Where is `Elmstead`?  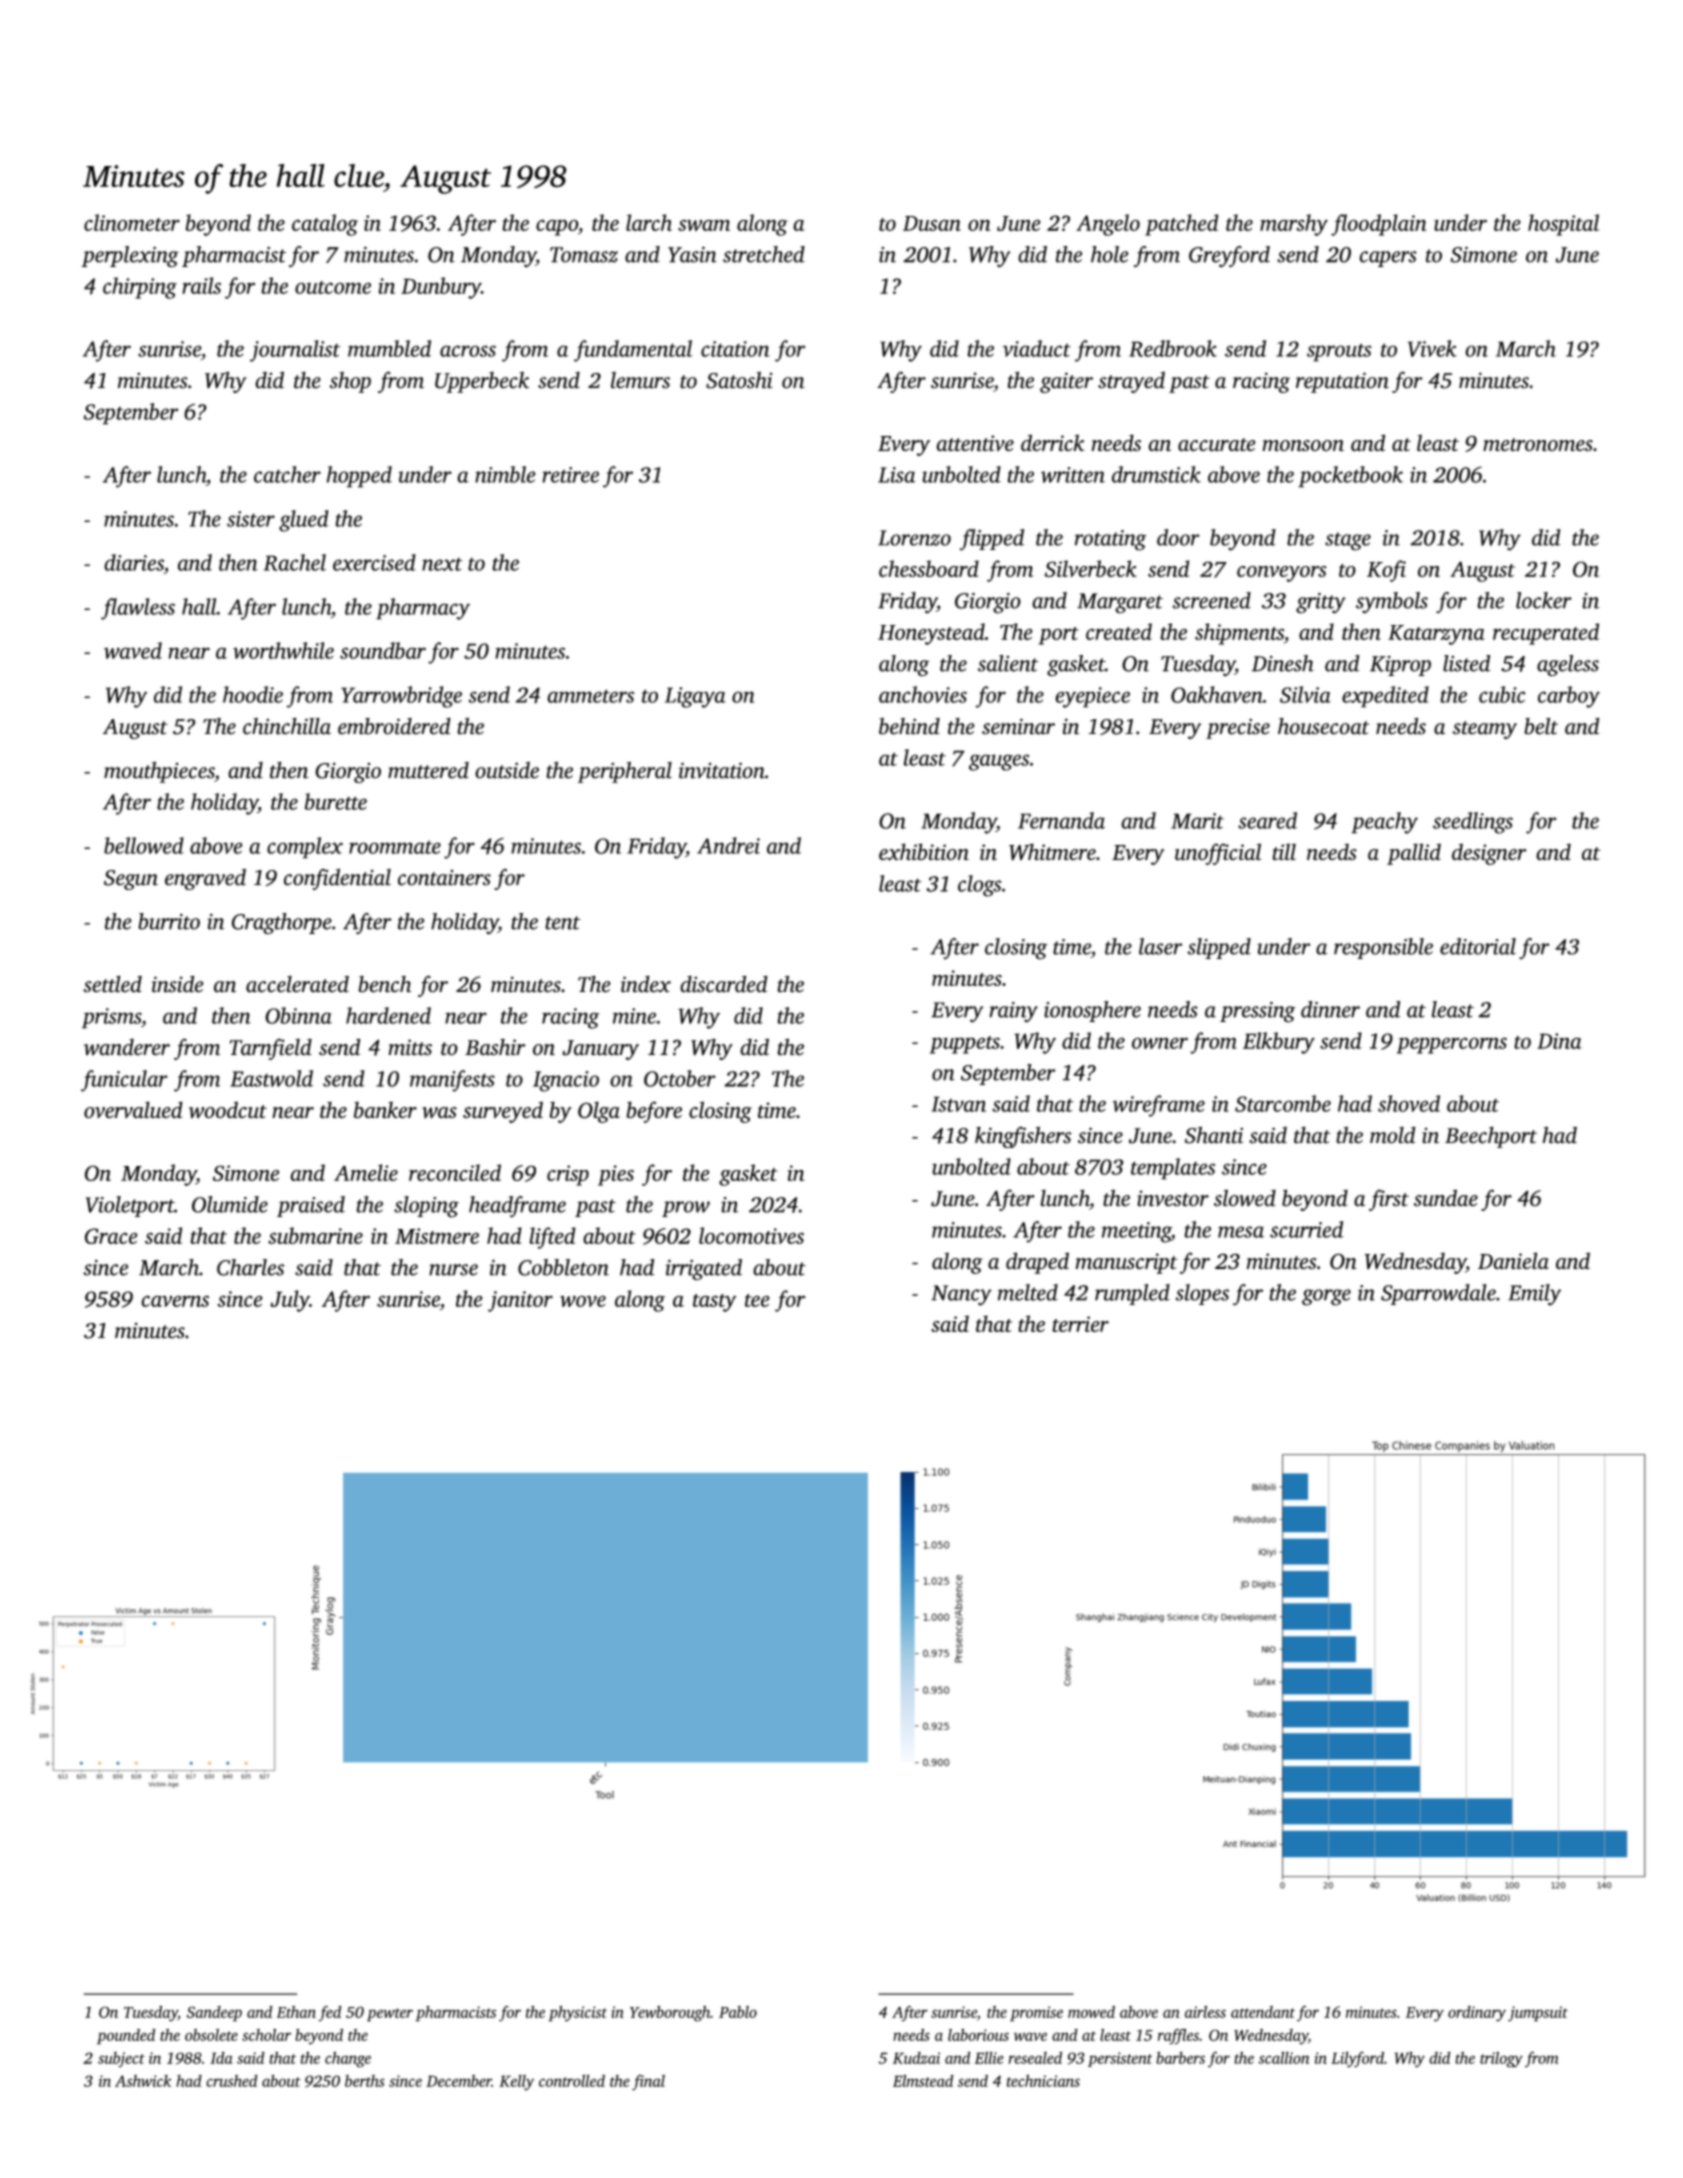 Elmstead is located at coordinates (923, 2081).
